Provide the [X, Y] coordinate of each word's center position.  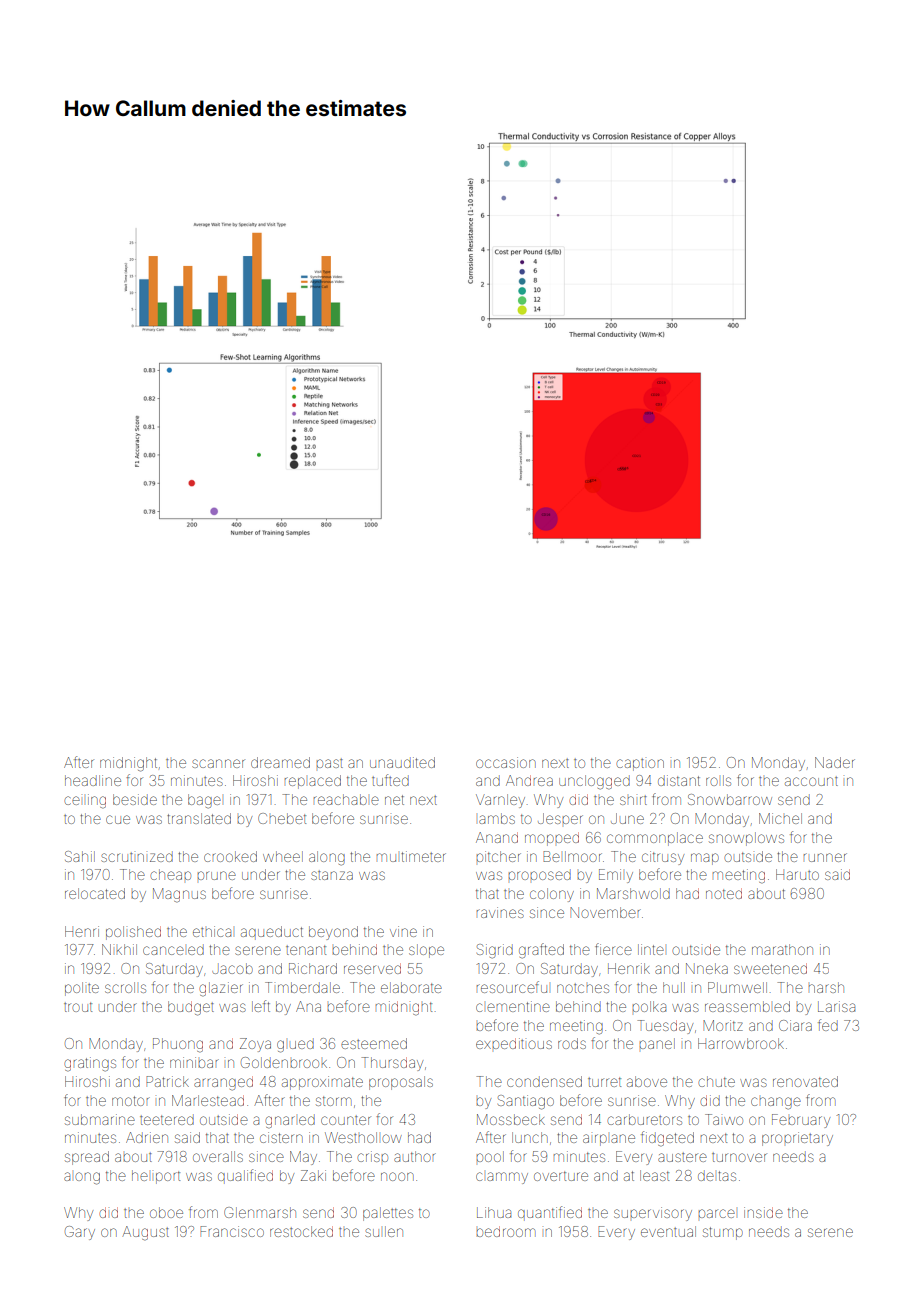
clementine [513, 1006]
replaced [312, 782]
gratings [90, 1064]
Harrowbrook [741, 1043]
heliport [156, 1177]
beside [135, 799]
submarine [100, 1119]
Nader [835, 762]
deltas [717, 1175]
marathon [782, 949]
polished [133, 933]
